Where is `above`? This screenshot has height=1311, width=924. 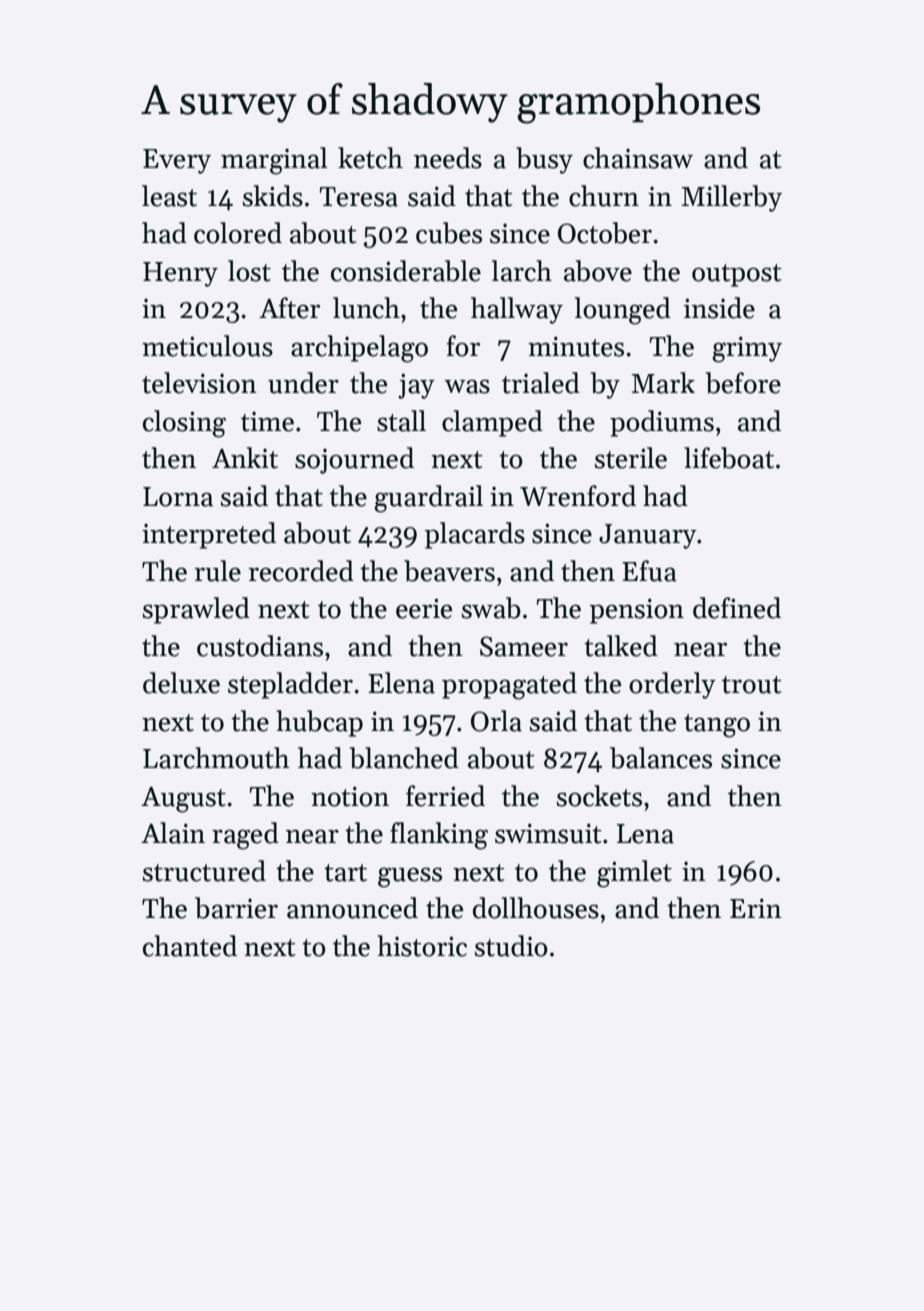 above is located at coordinates (598, 271).
